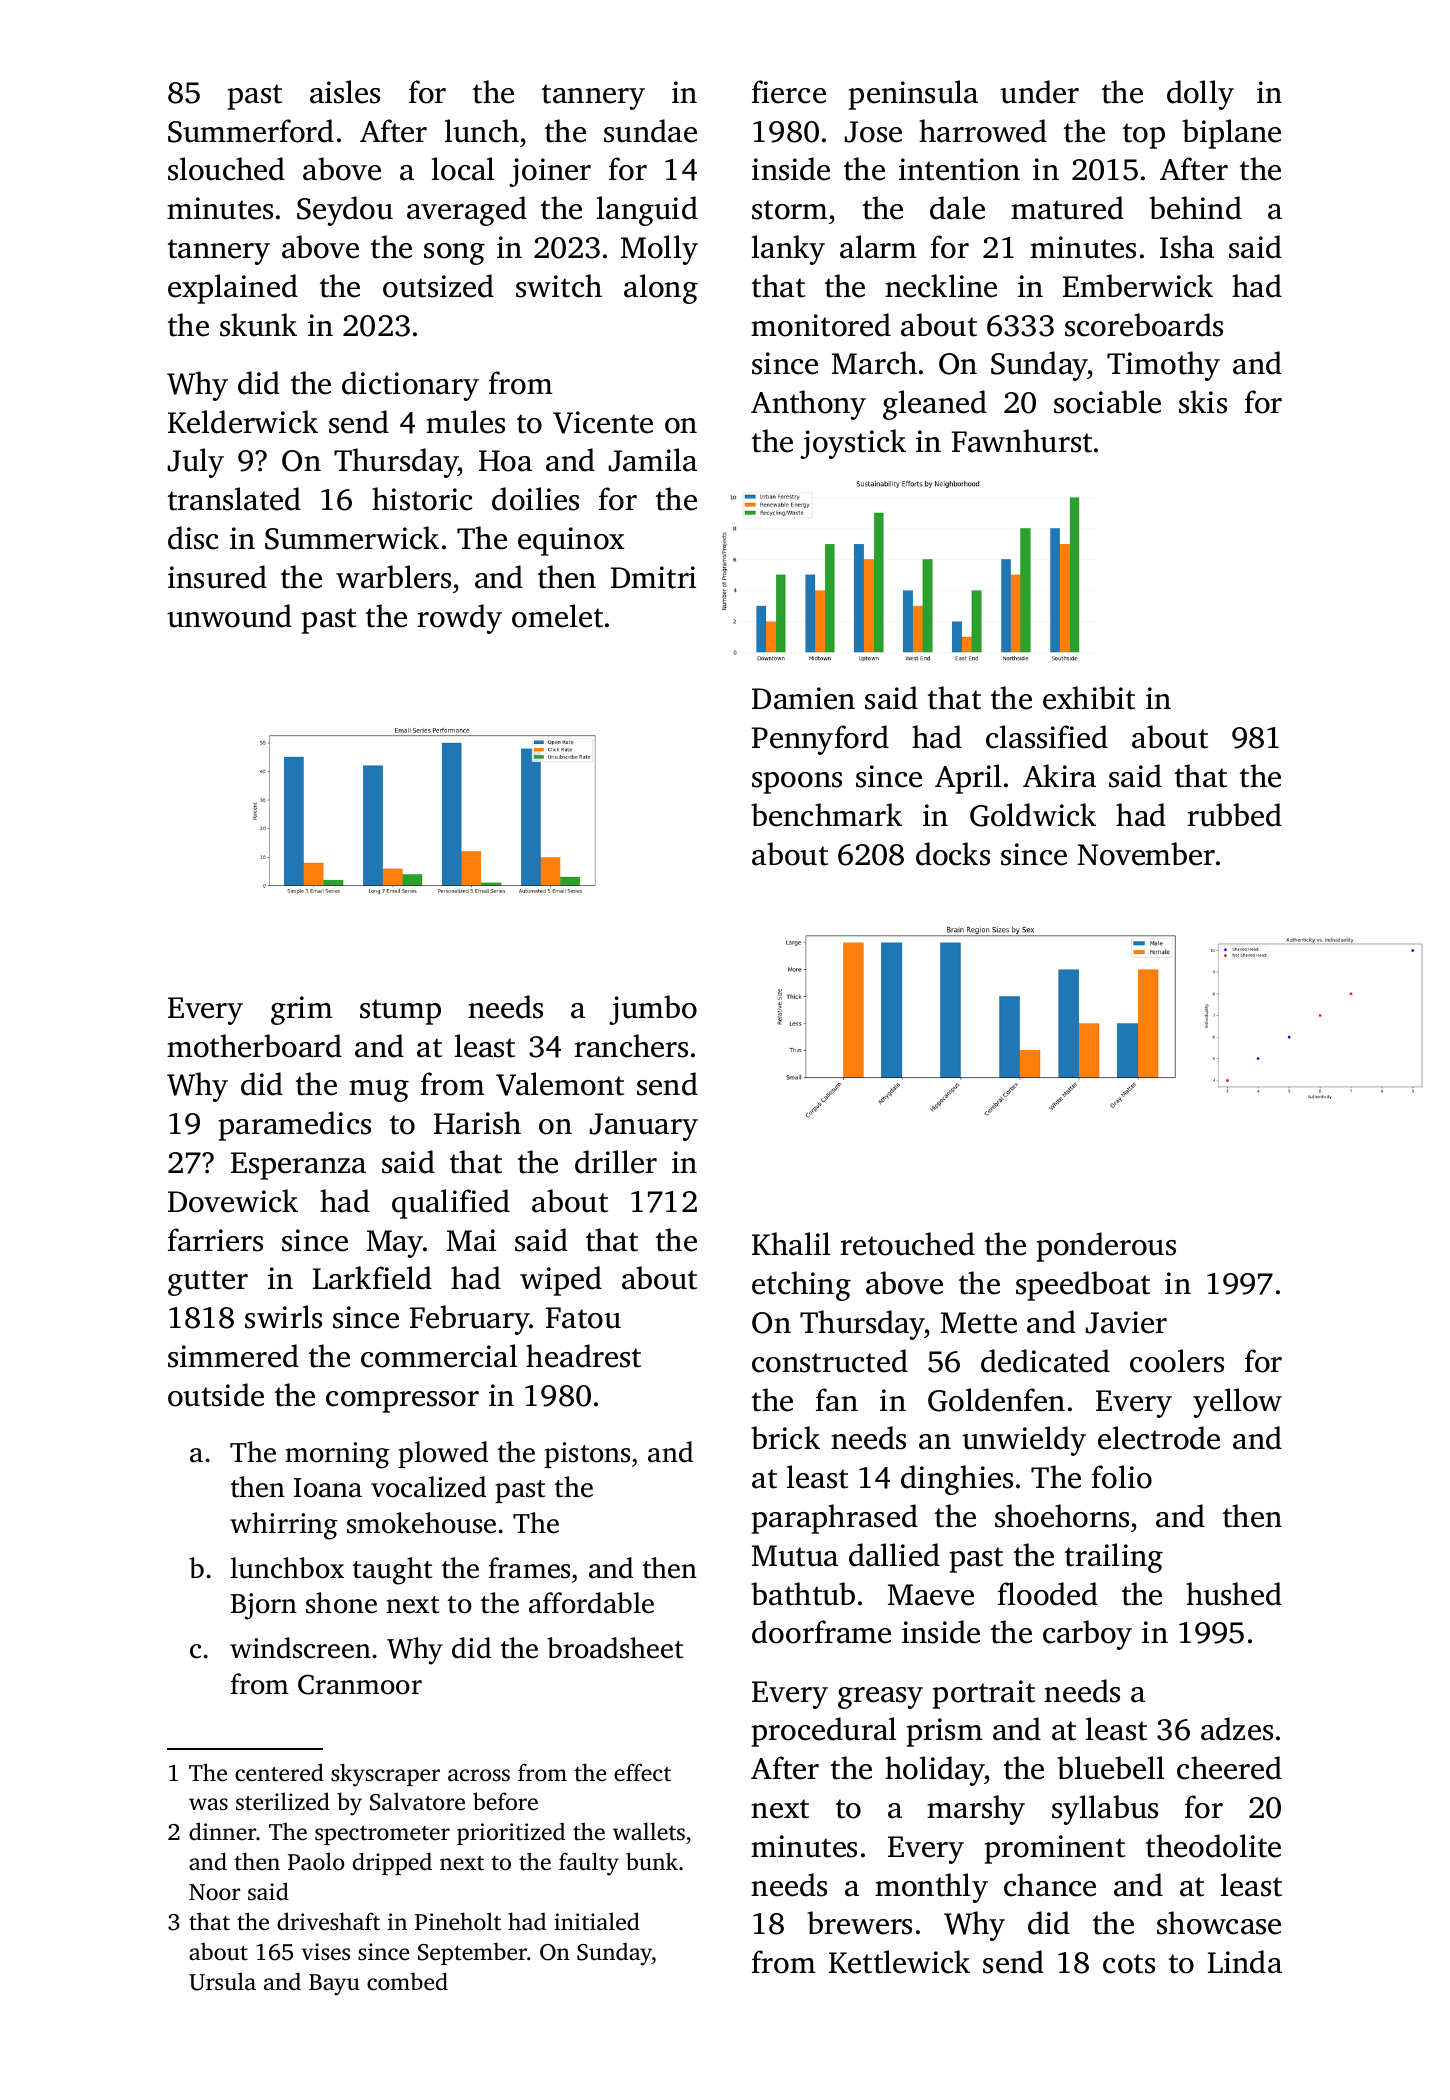 This document has width=1450, height=2100. What do you see at coordinates (931, 1595) in the document?
I see `Maeve` at bounding box center [931, 1595].
